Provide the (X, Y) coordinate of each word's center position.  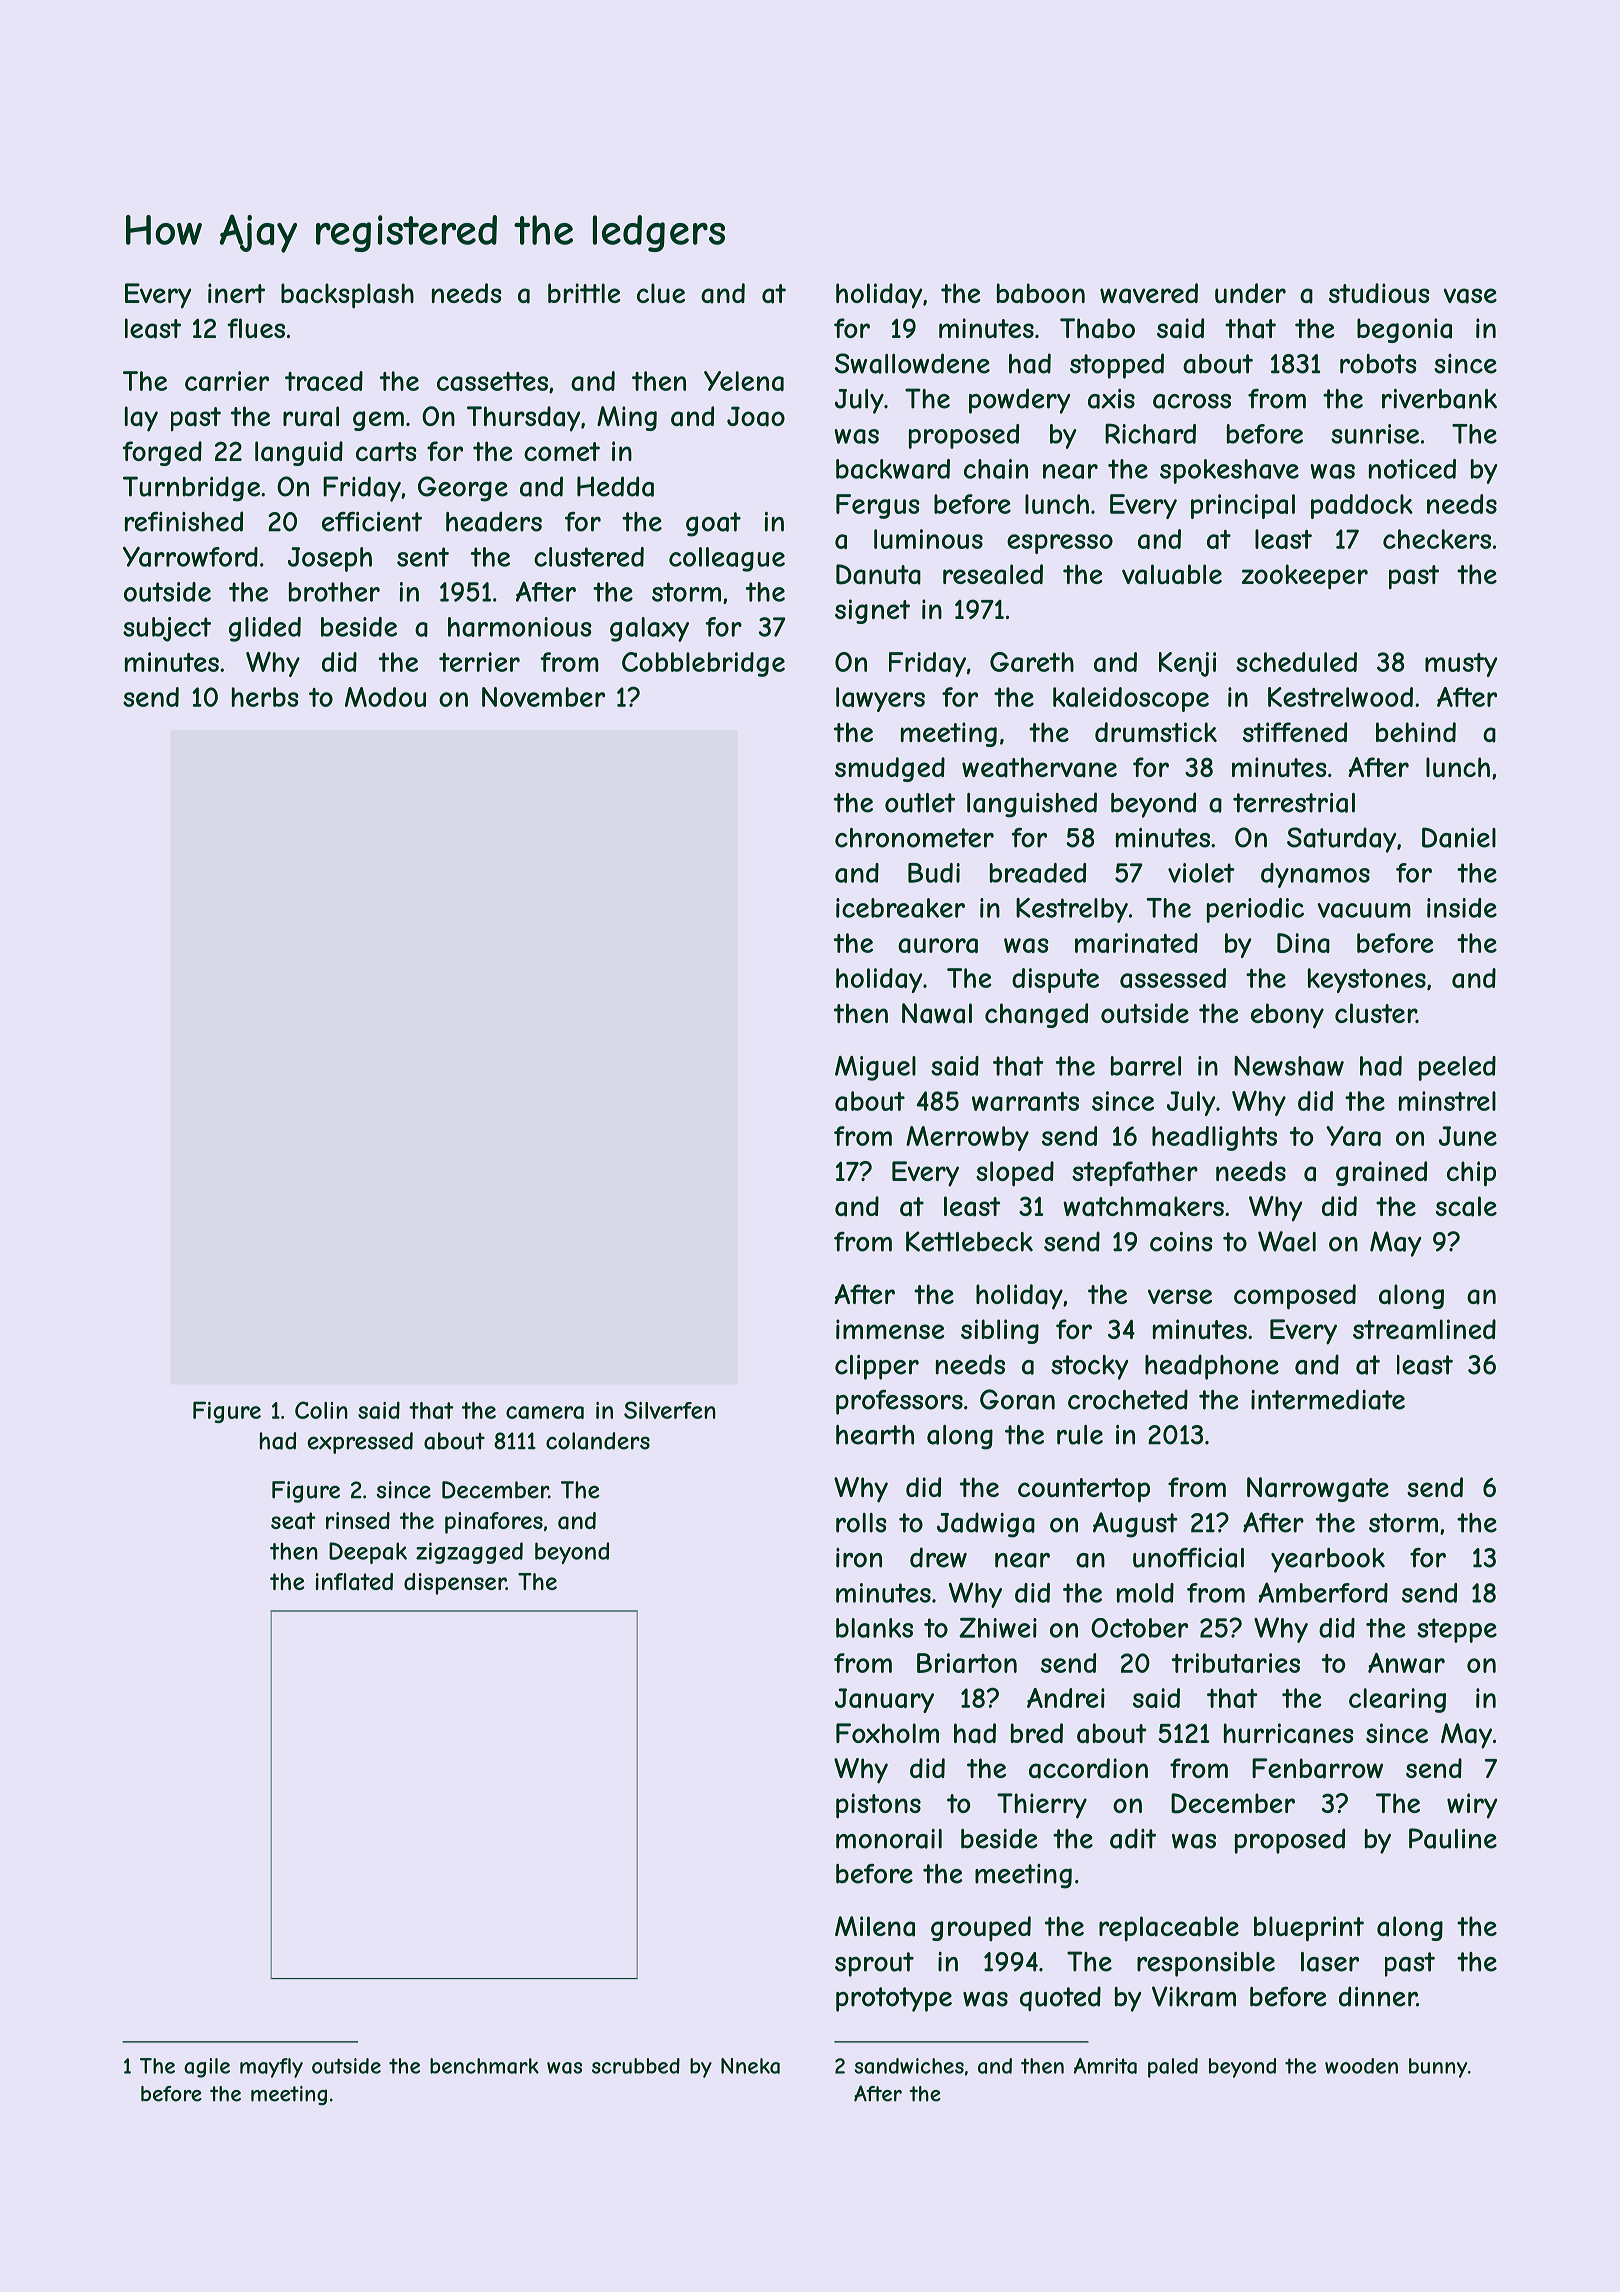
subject (167, 629)
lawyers (880, 699)
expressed (360, 1443)
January (884, 1700)
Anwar (1406, 1663)
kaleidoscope (1131, 699)
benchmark (484, 2066)
